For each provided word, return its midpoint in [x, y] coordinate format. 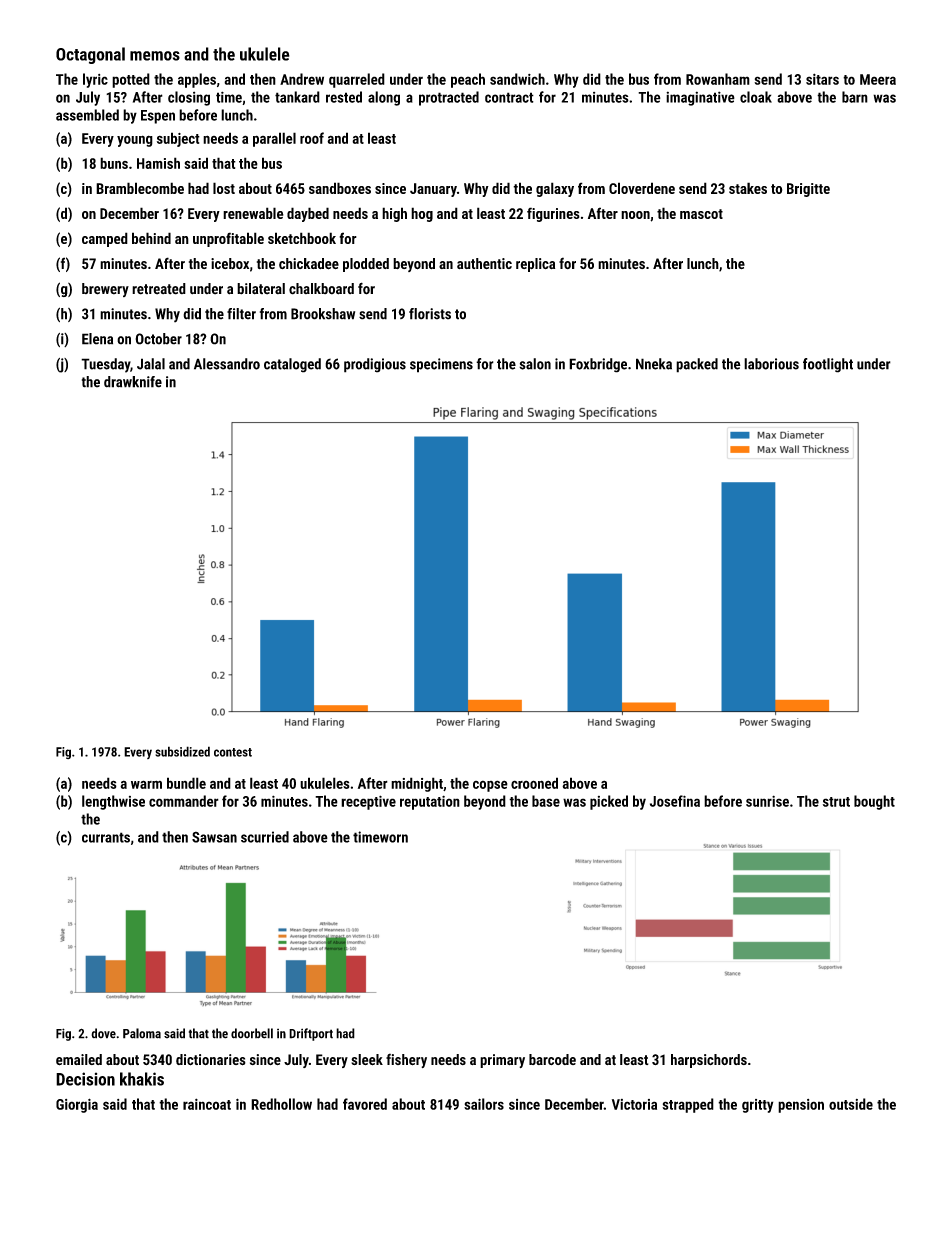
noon [635, 215]
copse [490, 786]
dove [103, 1033]
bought [874, 802]
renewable [253, 213]
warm [146, 784]
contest [233, 752]
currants [106, 837]
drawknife [133, 382]
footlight [828, 365]
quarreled [357, 80]
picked [609, 802]
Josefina [675, 801]
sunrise [767, 801]
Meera [878, 79]
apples [197, 80]
